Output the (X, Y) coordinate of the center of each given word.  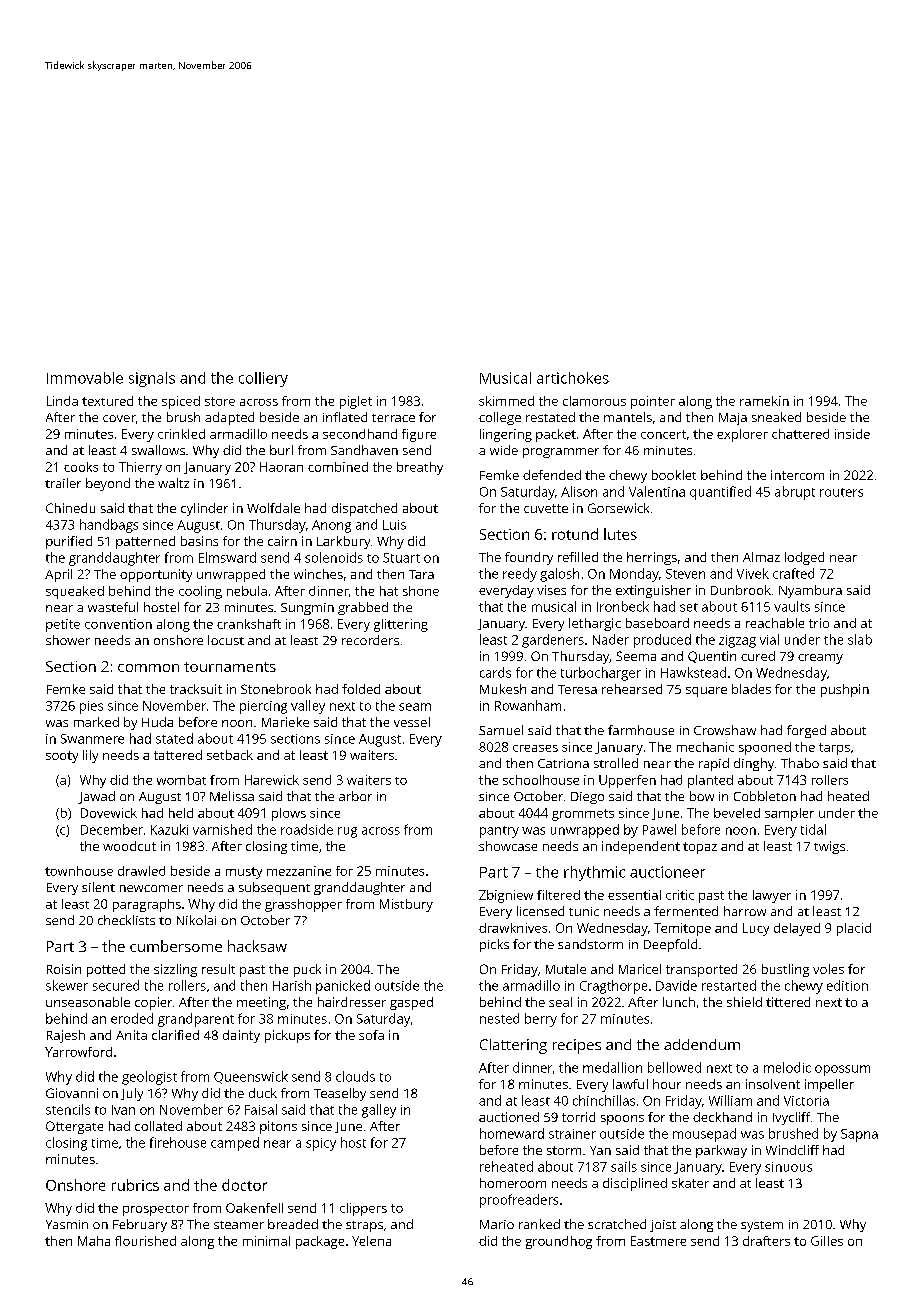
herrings (652, 558)
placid (854, 929)
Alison (579, 491)
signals (152, 379)
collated (158, 1126)
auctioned (509, 1117)
